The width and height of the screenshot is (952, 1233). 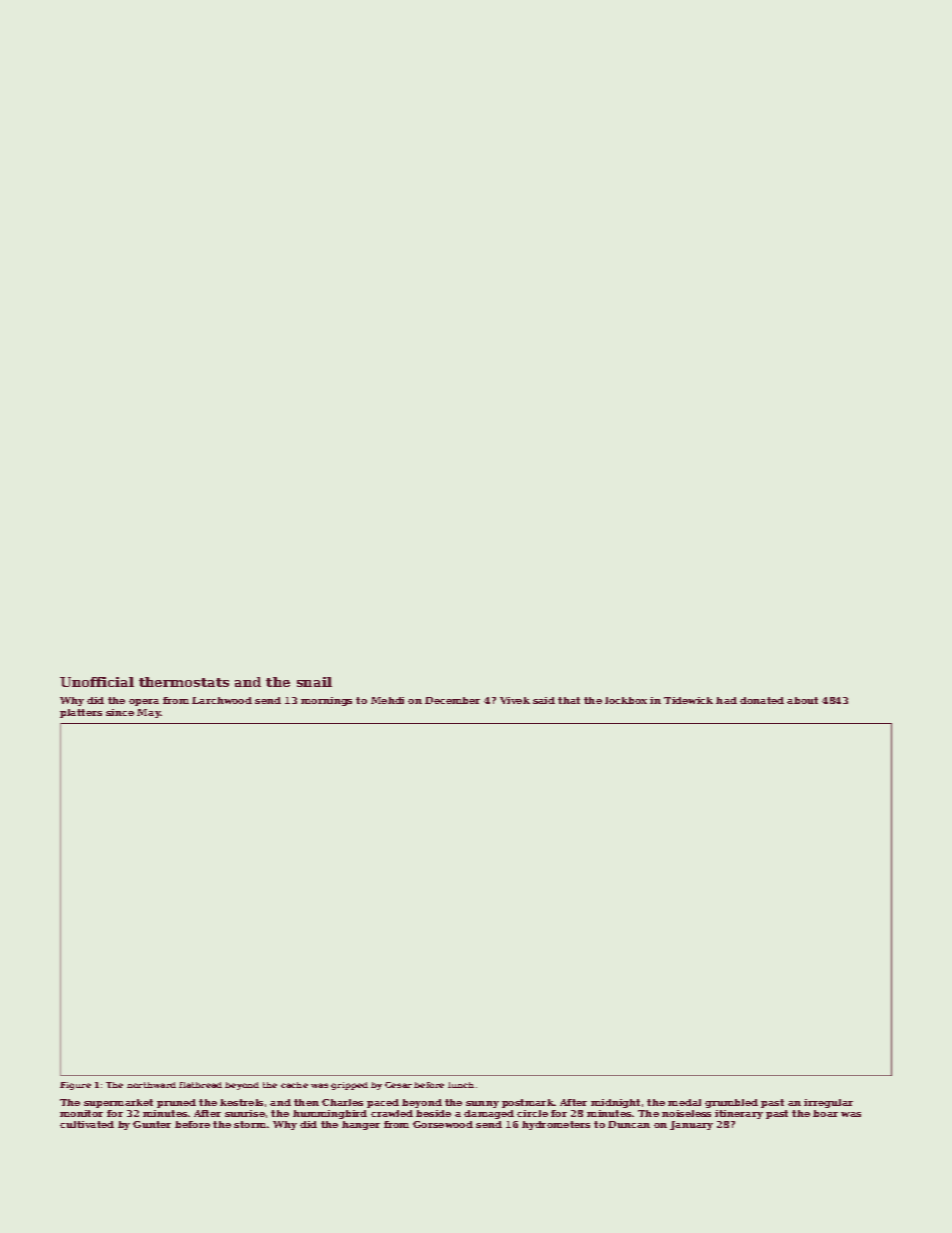 What do you see at coordinates (387, 700) in the screenshot?
I see `Mehdi` at bounding box center [387, 700].
